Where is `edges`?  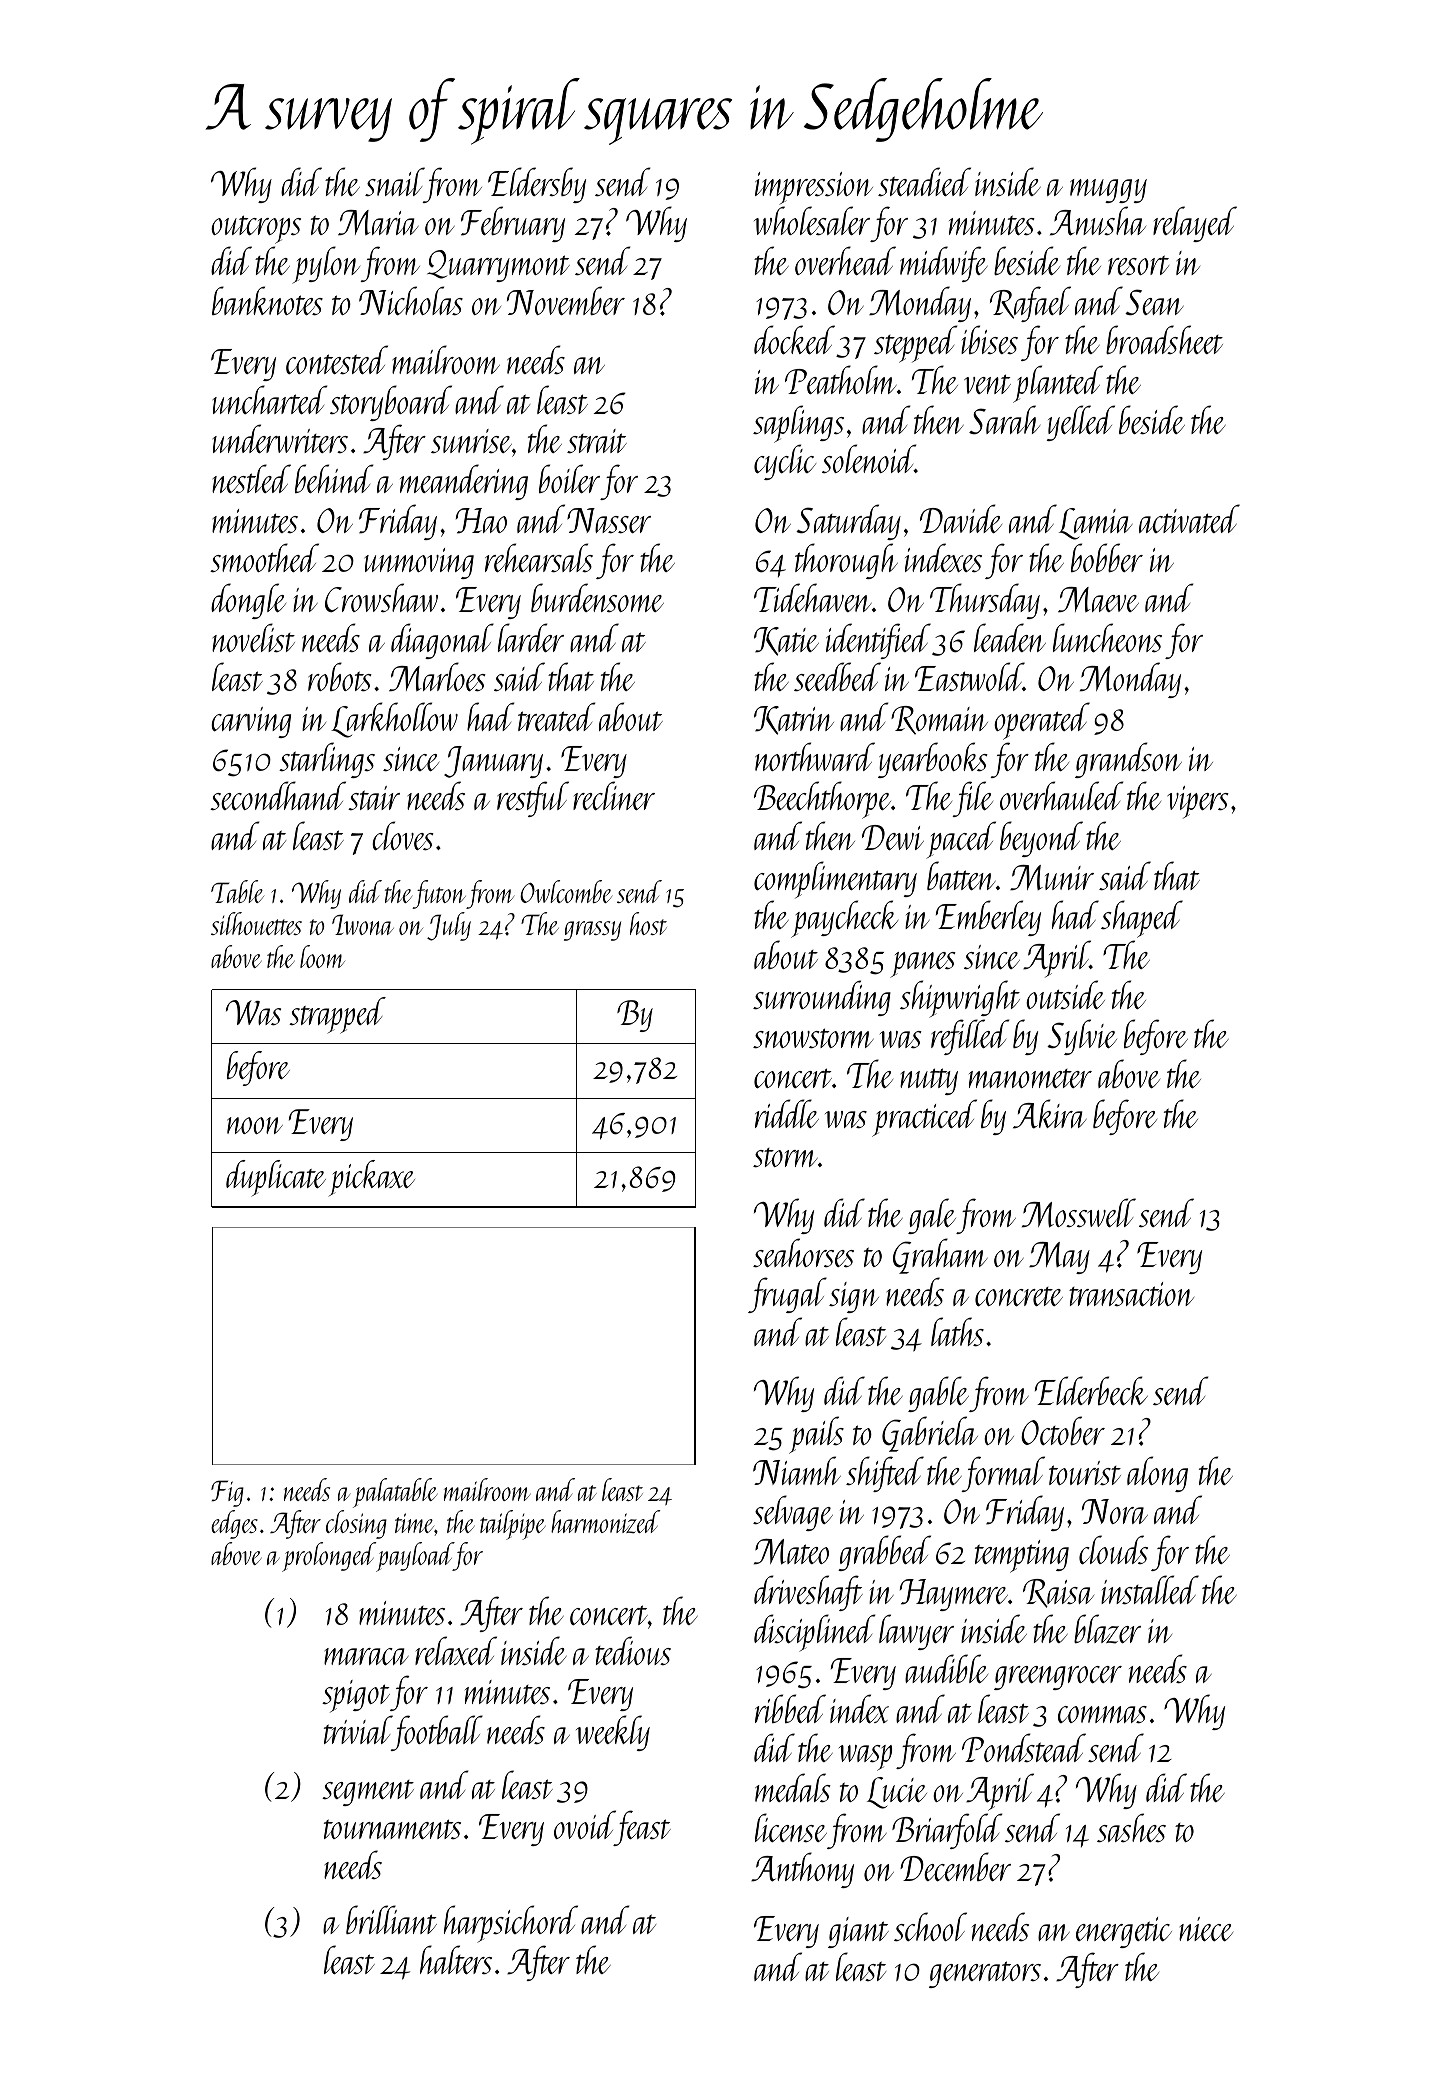
edges is located at coordinates (234, 1524).
